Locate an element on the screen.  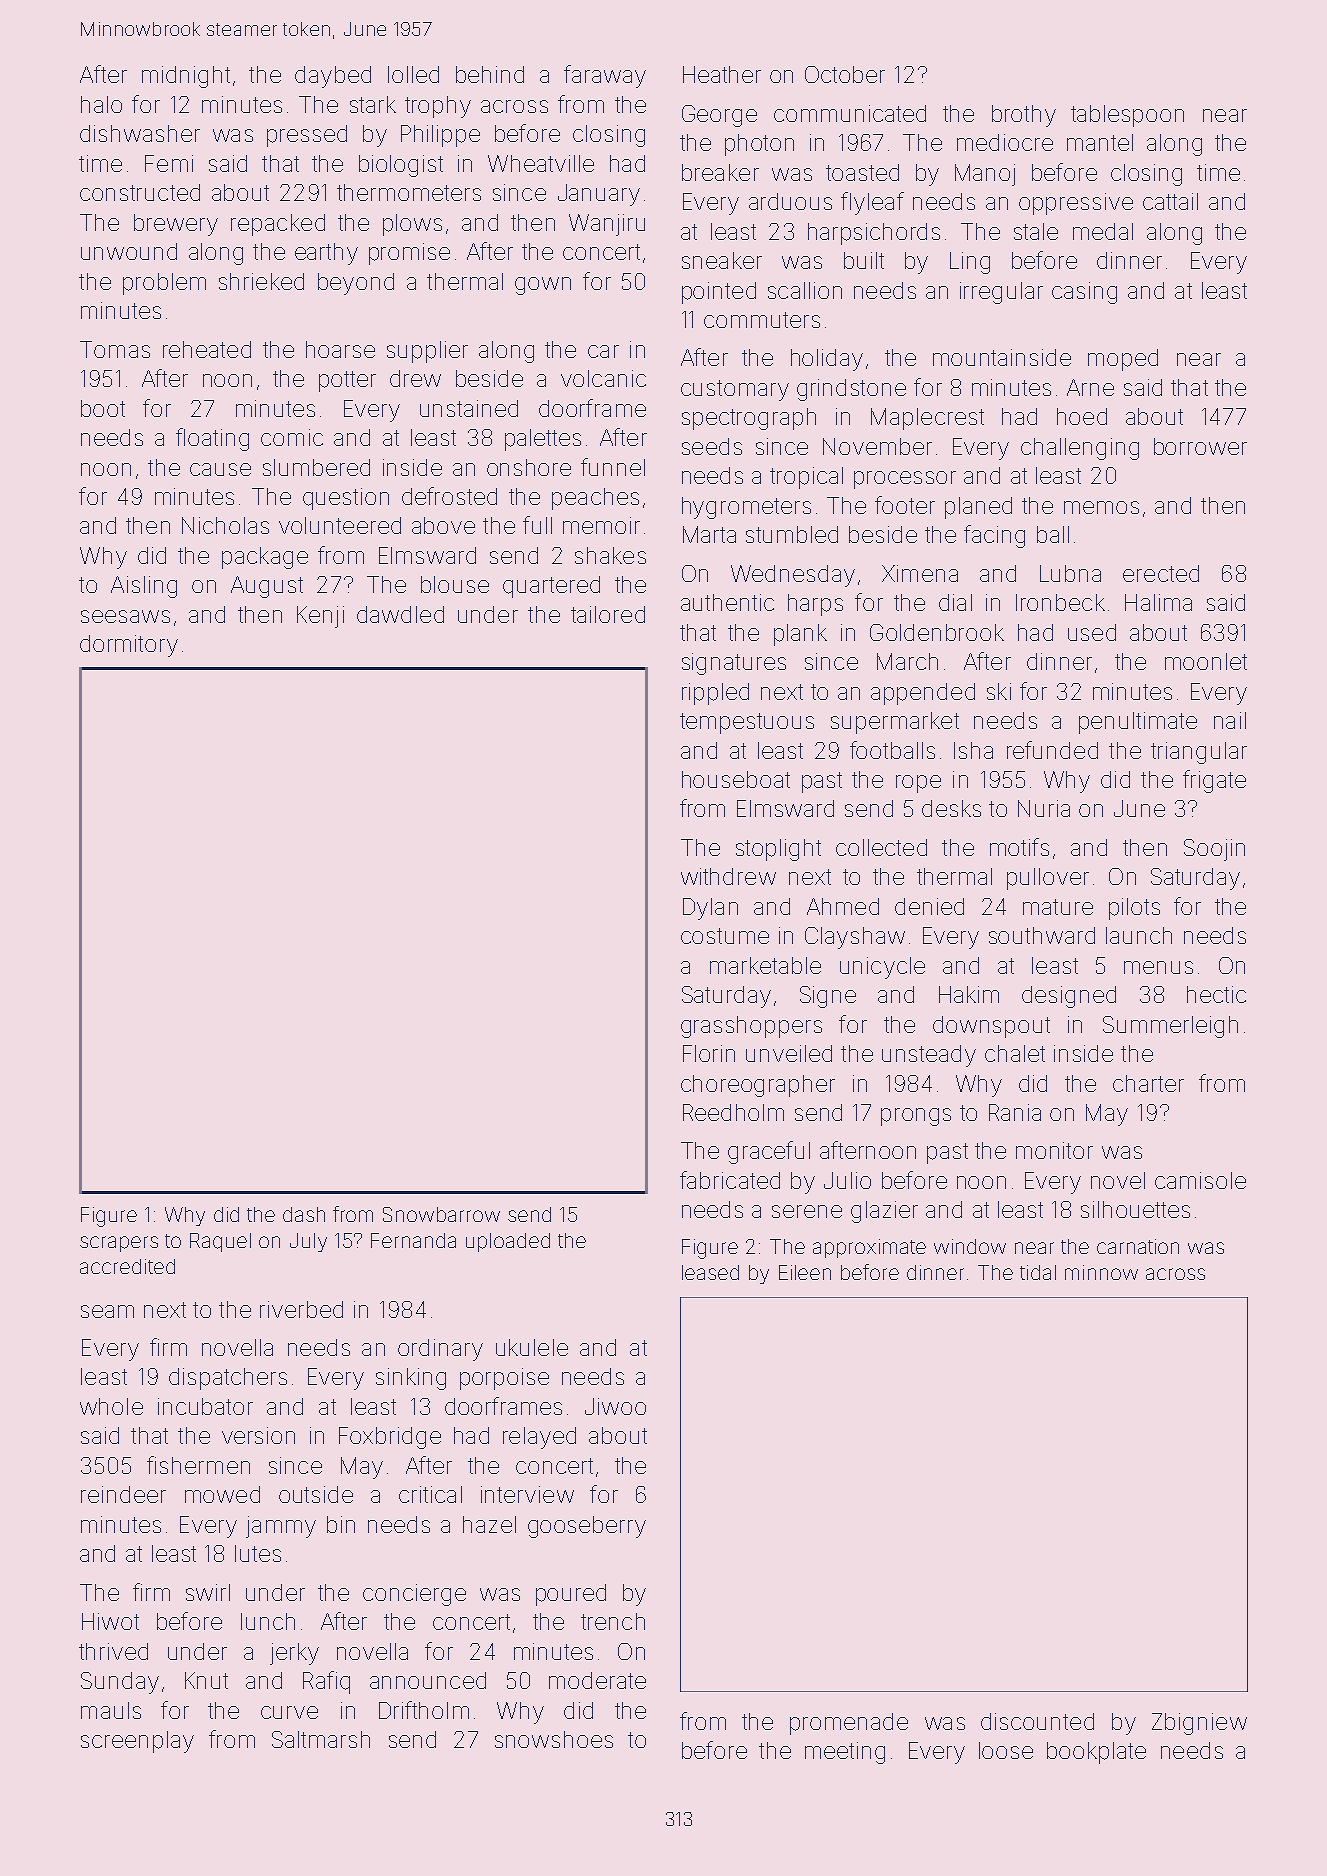
houseboat is located at coordinates (736, 779).
